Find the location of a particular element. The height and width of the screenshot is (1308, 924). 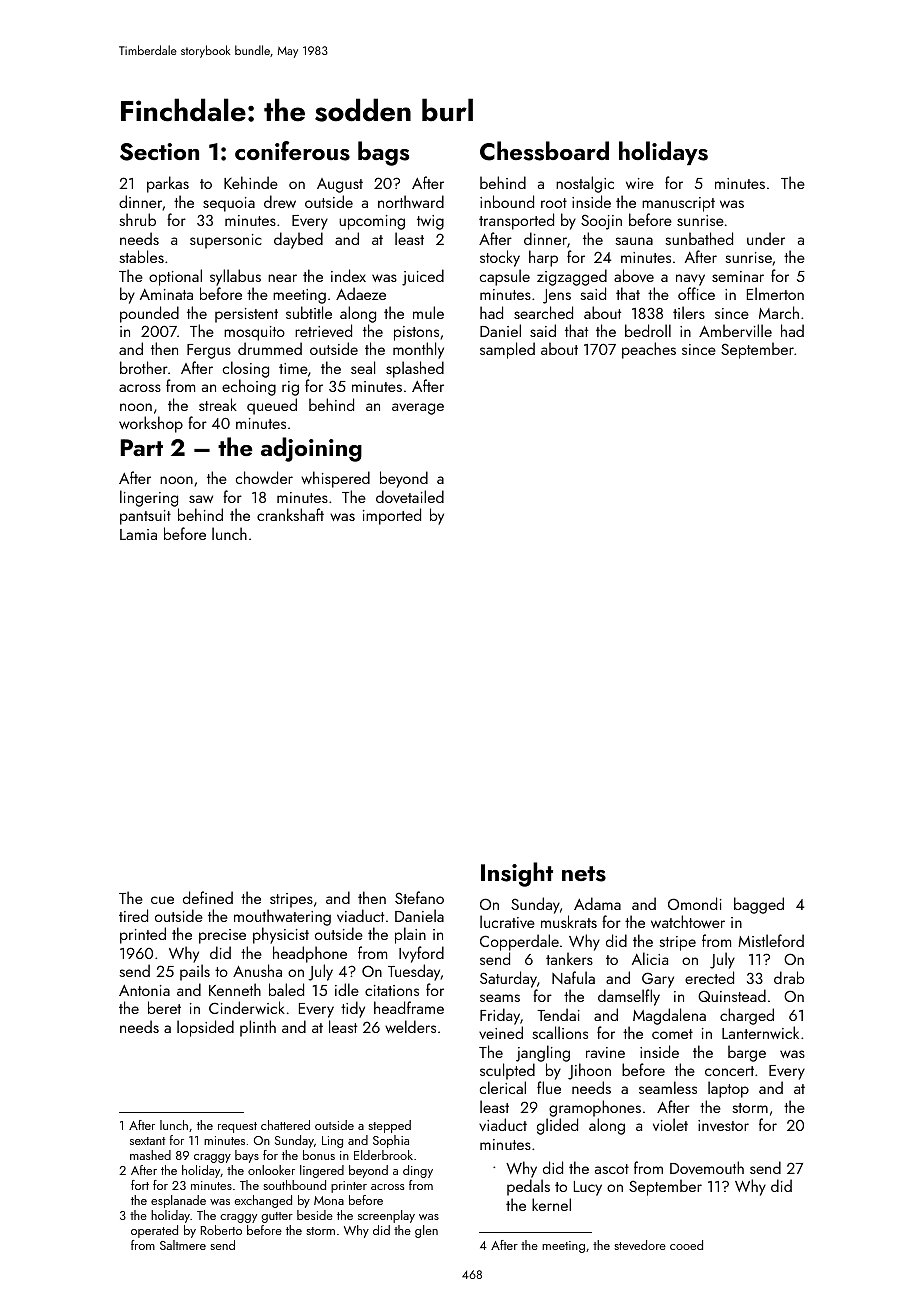

dovetailed is located at coordinates (410, 496).
